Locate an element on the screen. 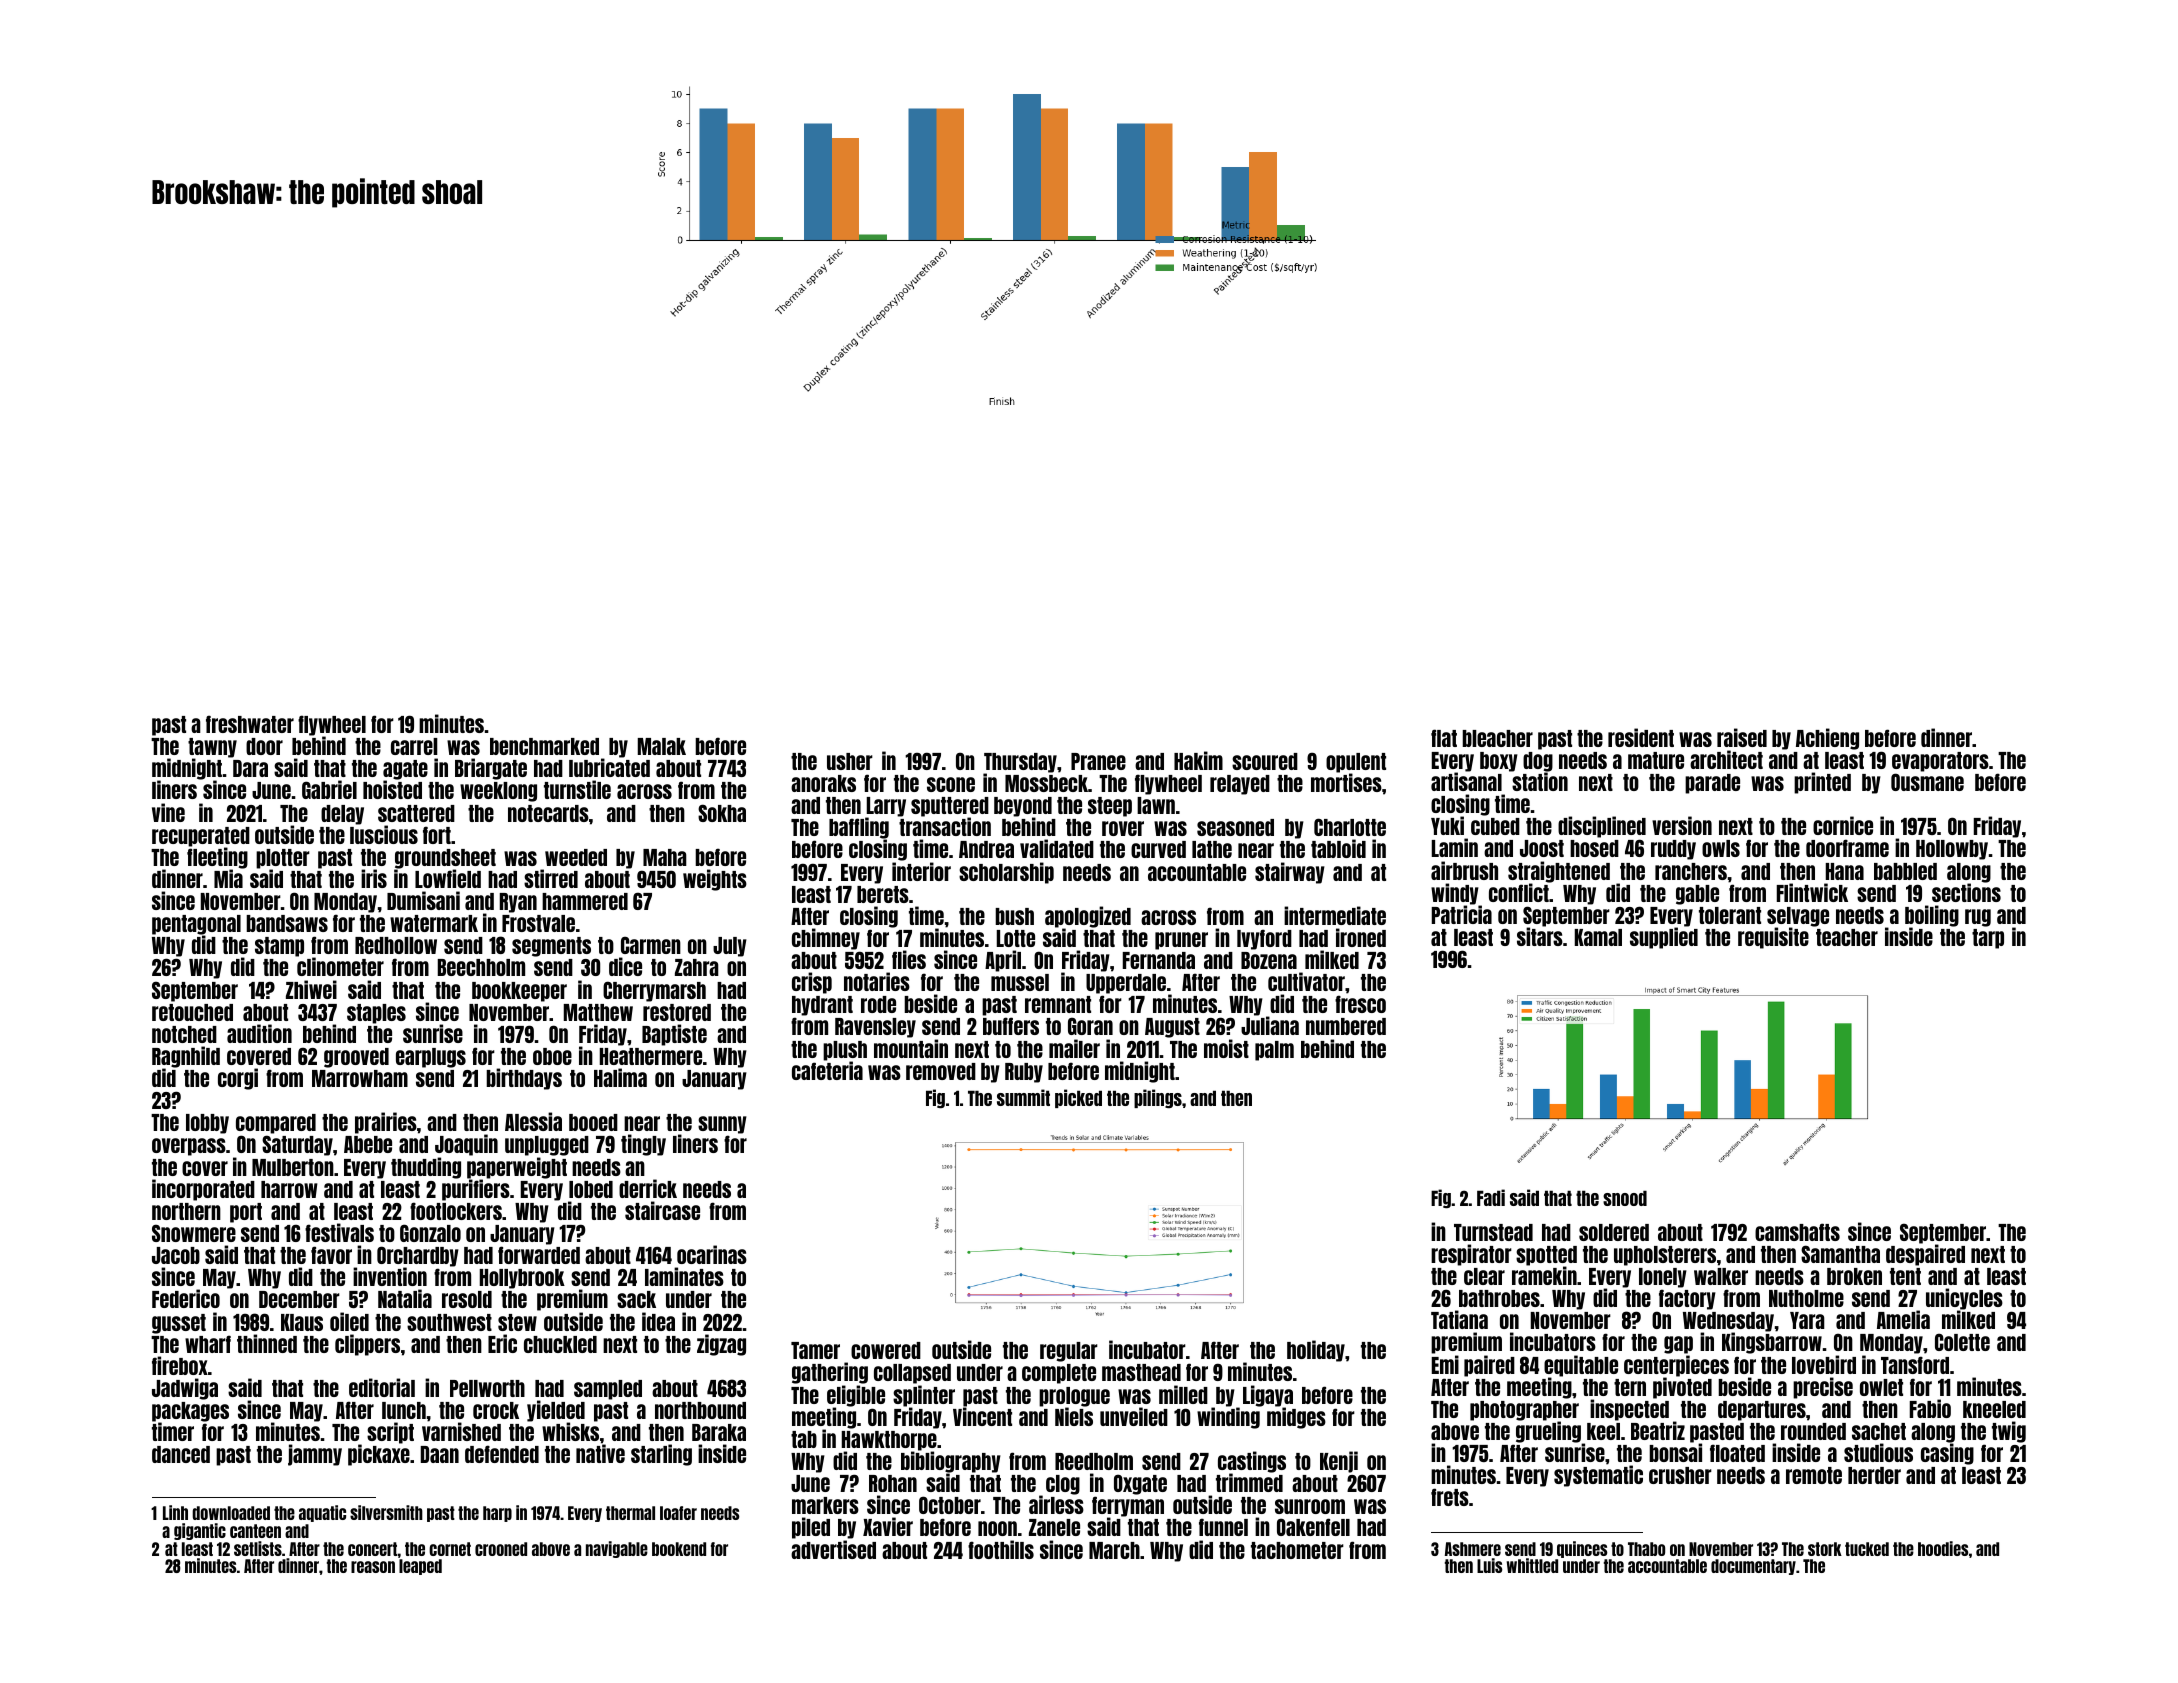  Fadi is located at coordinates (1491, 1197).
